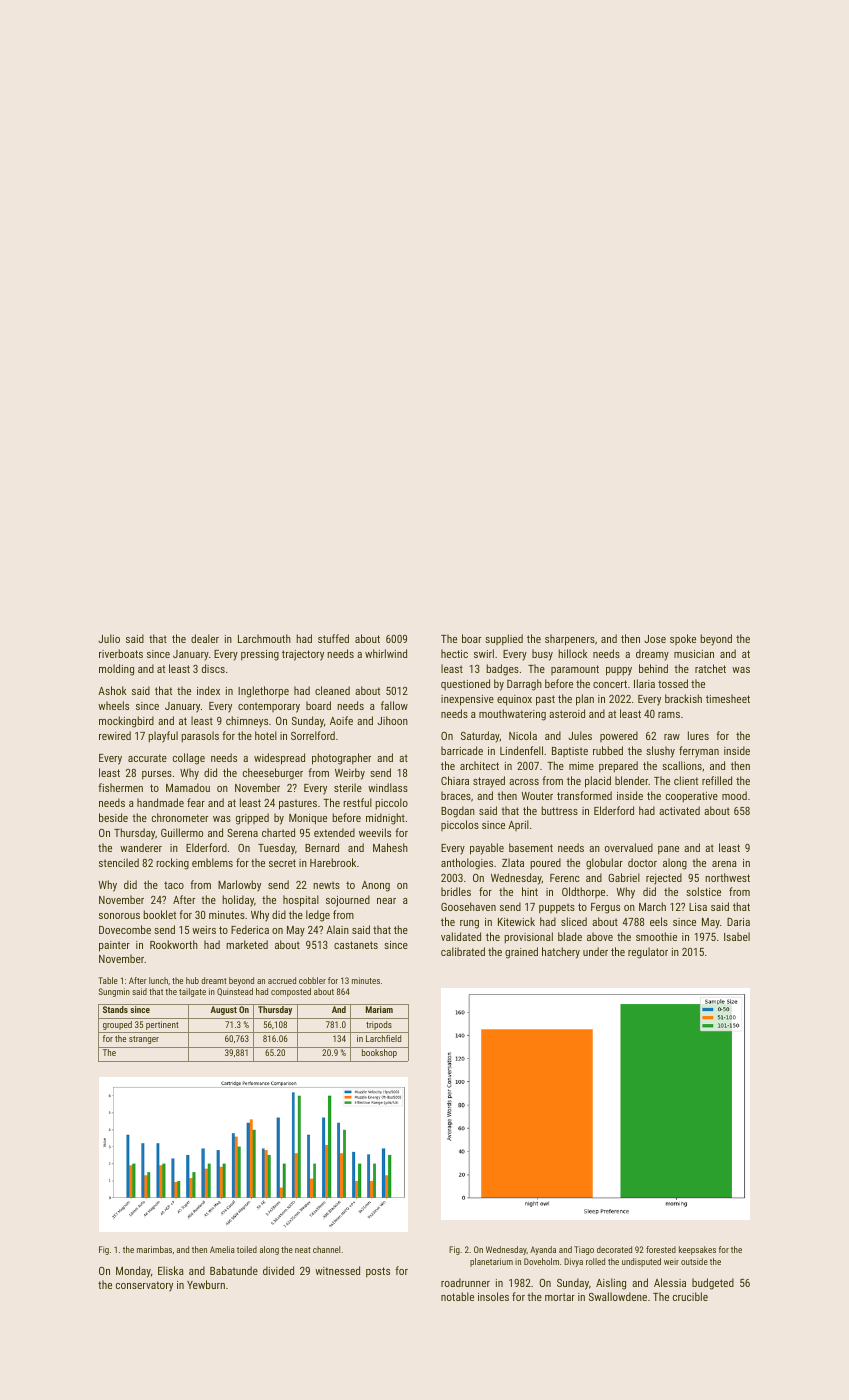 The image size is (849, 1400). Describe the element at coordinates (144, 1286) in the document. I see `conservatory` at that location.
